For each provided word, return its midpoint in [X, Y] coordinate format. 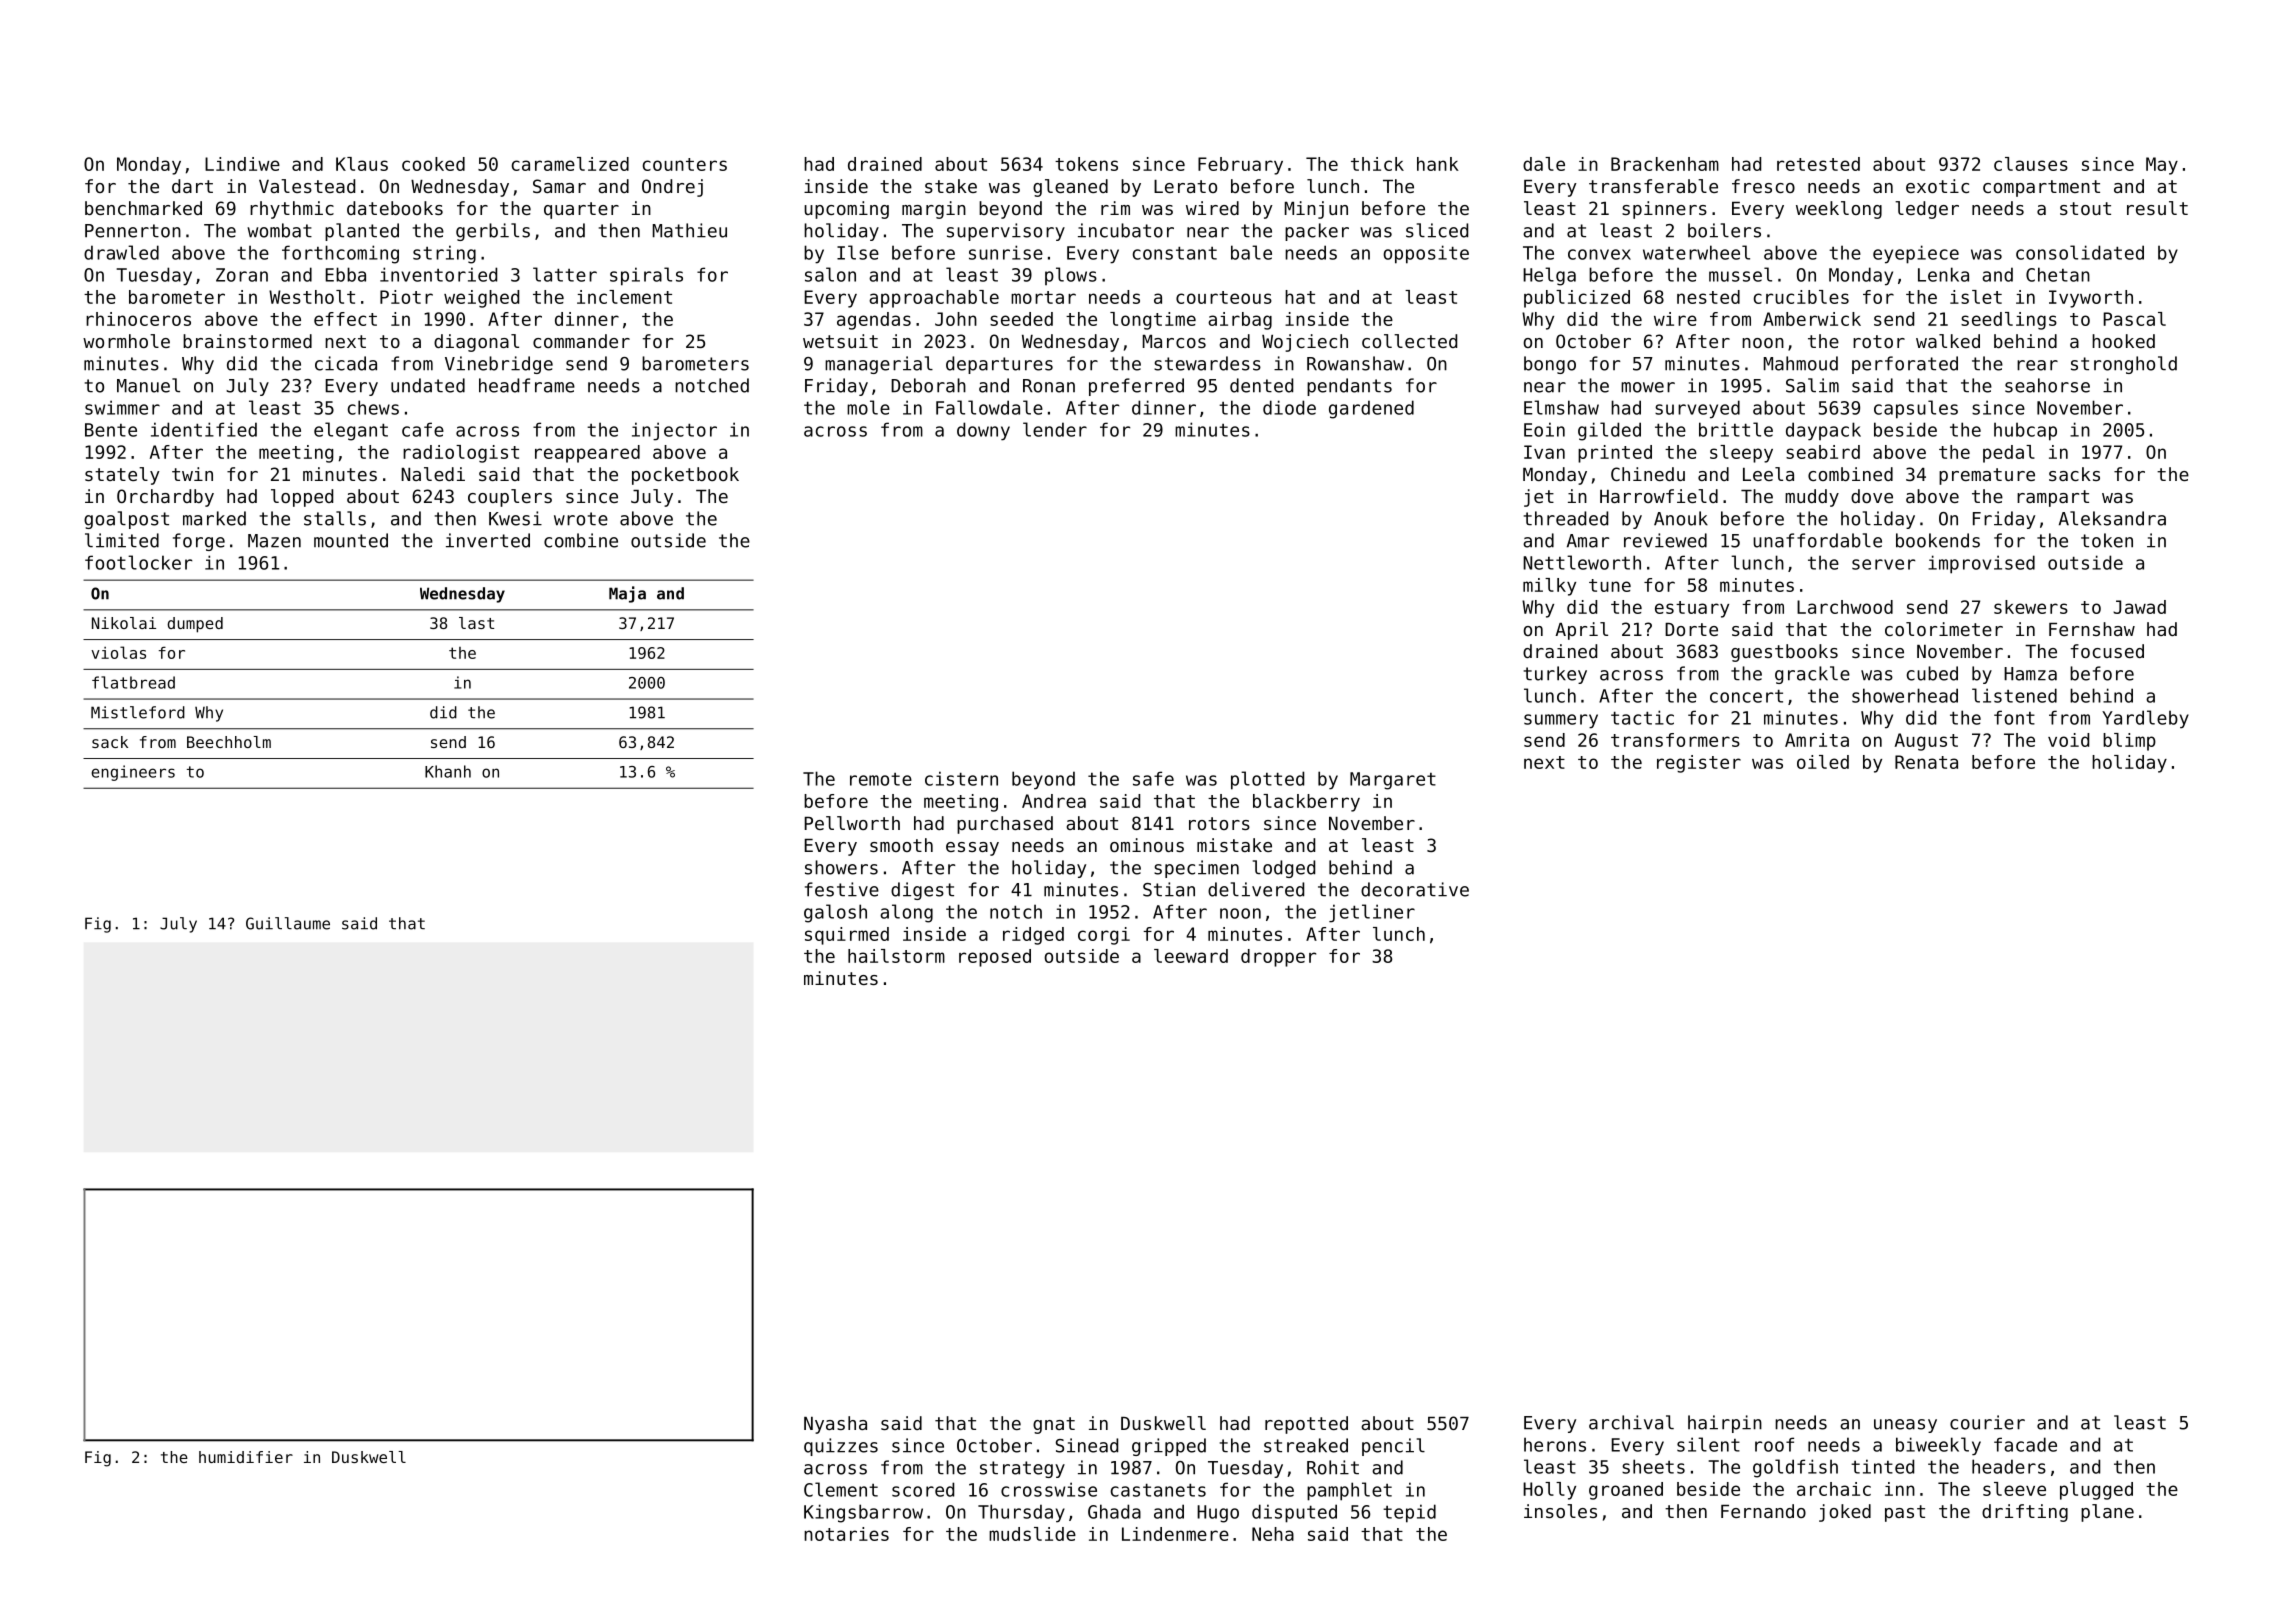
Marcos [1174, 341]
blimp [2129, 742]
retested [1818, 164]
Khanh [448, 771]
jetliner [1372, 913]
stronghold [2124, 365]
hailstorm [896, 956]
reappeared [587, 454]
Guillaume [288, 923]
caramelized [570, 164]
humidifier [246, 1457]
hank [1438, 164]
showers [841, 867]
